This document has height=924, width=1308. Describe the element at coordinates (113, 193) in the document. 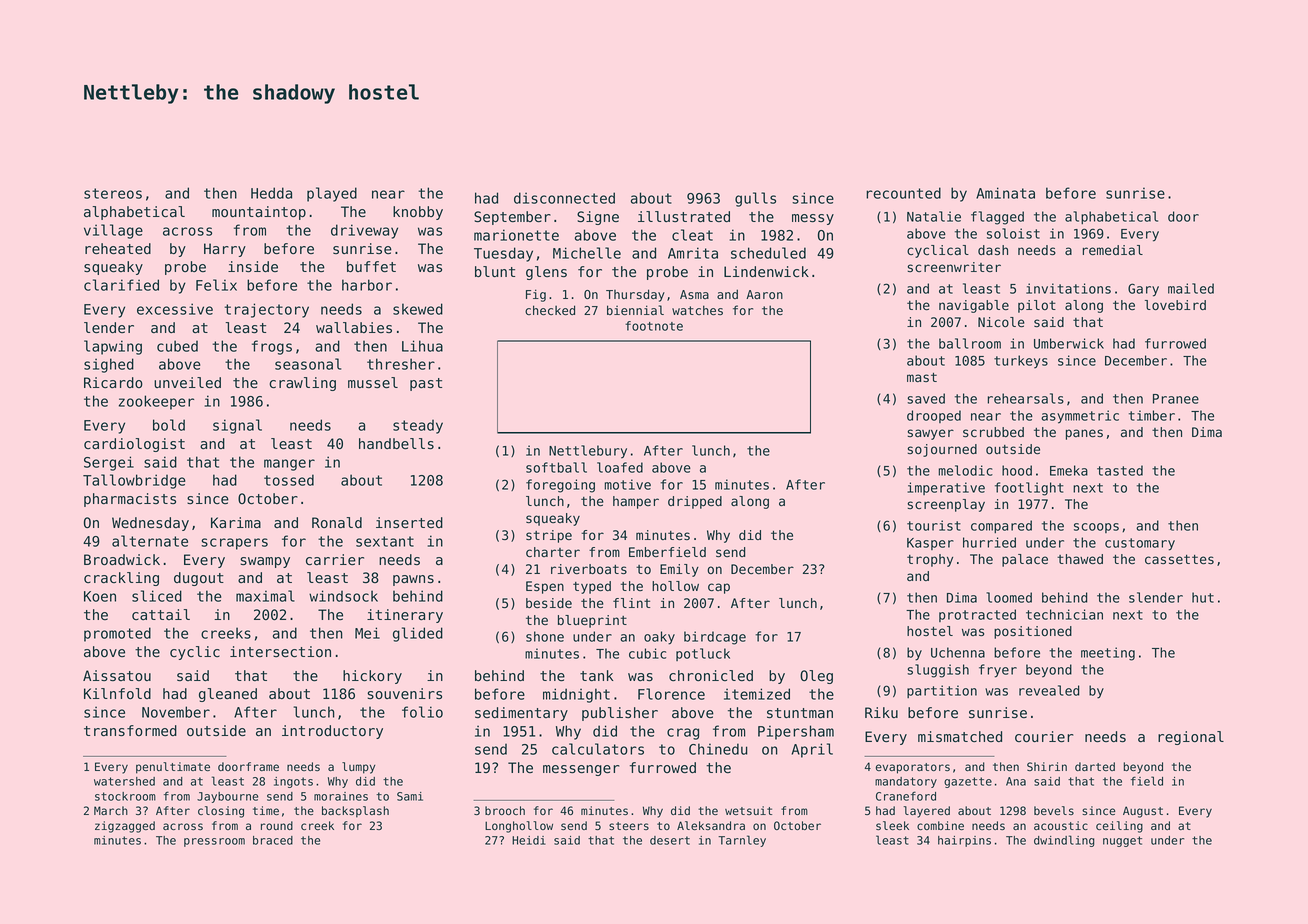

I see `stereos` at that location.
